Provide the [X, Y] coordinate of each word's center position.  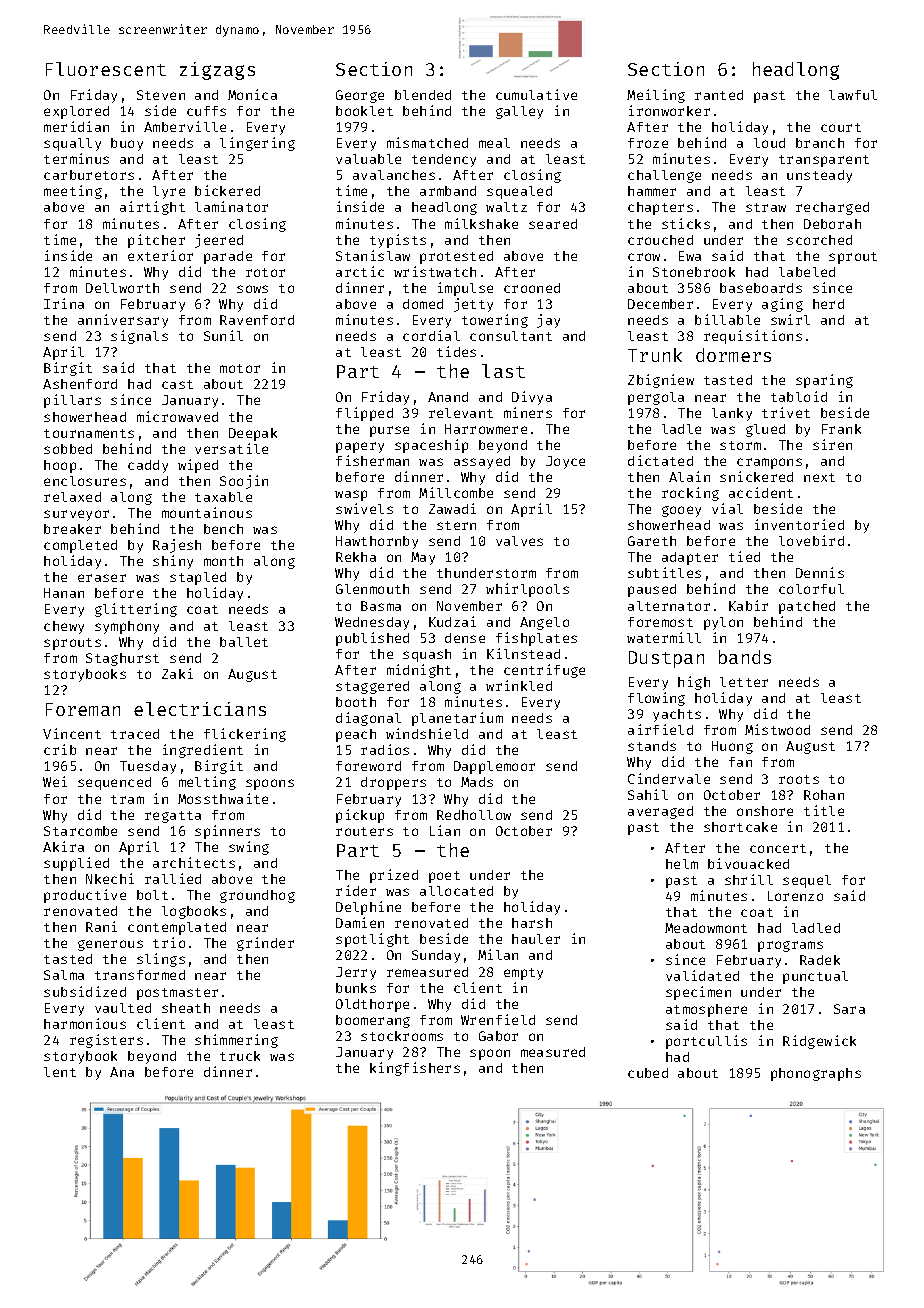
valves [519, 541]
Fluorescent [106, 69]
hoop [60, 466]
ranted [719, 95]
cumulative [536, 94]
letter [744, 682]
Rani [101, 926]
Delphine [368, 908]
